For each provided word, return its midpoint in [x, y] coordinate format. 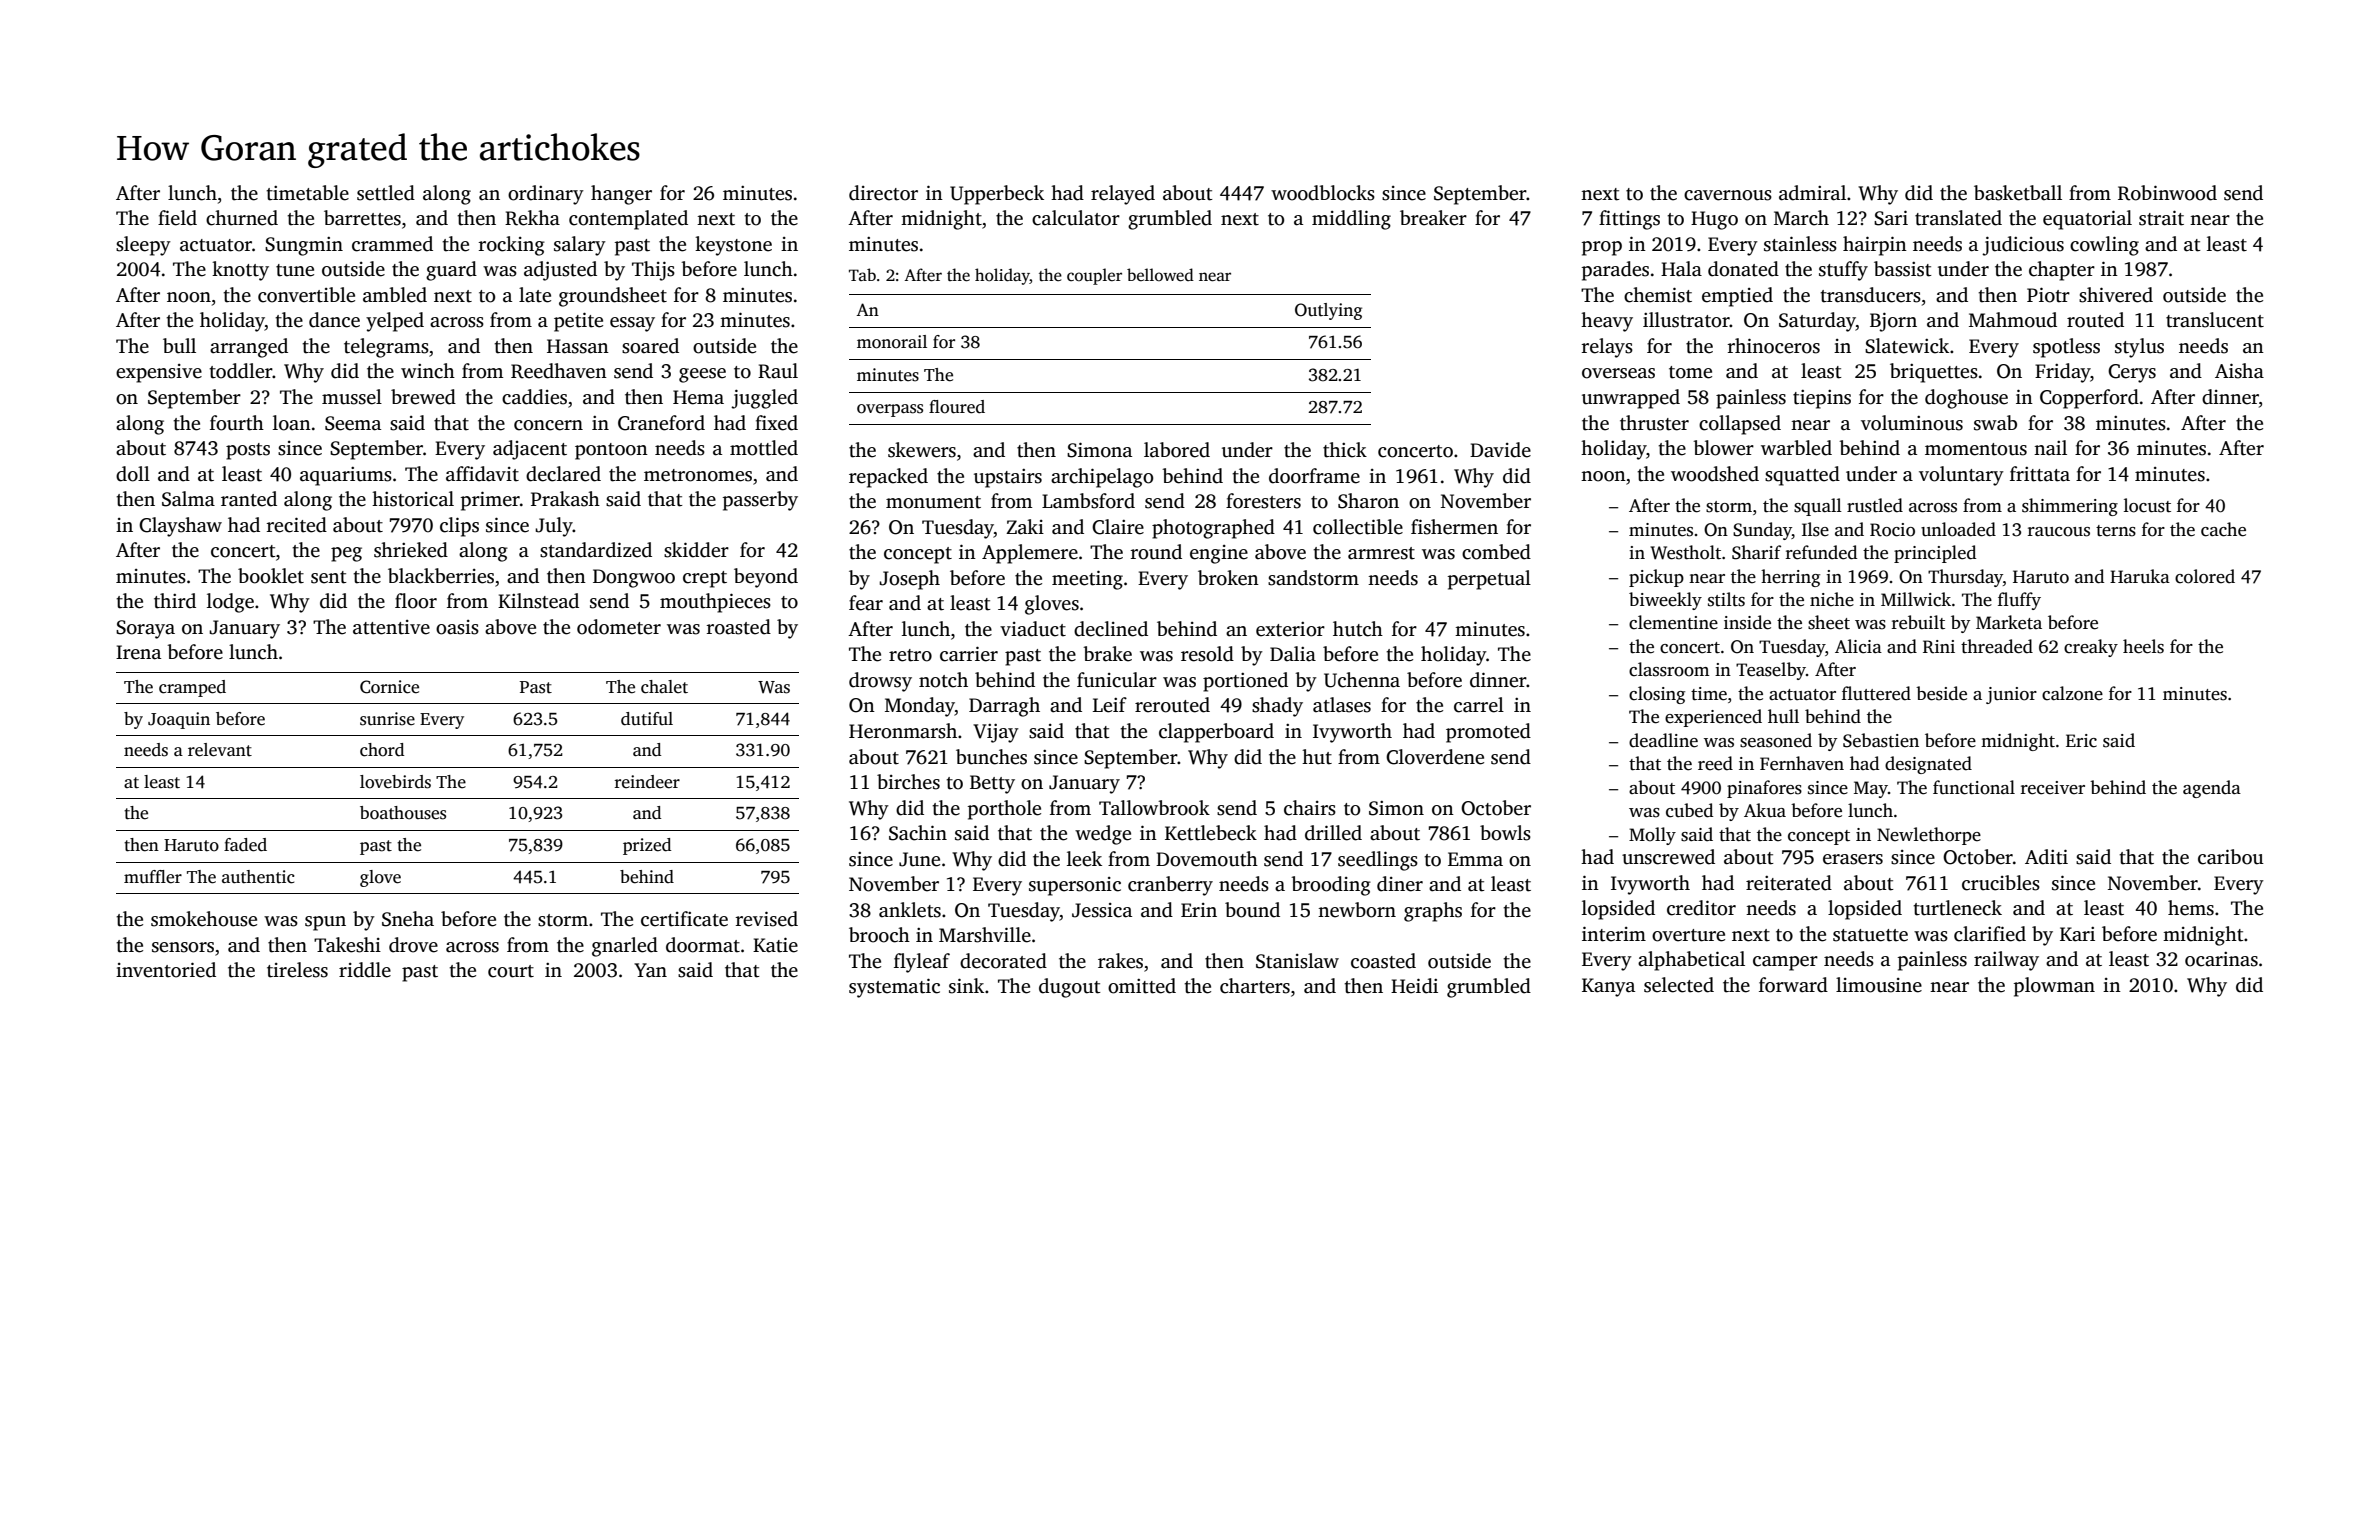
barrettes [362, 218]
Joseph [909, 580]
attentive [391, 627]
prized [647, 846]
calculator [1076, 218]
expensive [159, 373]
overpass [890, 410]
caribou [2231, 857]
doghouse [1966, 399]
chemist [1658, 295]
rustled [1875, 505]
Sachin [918, 833]
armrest [1381, 553]
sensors [183, 947]
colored [2205, 576]
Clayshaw [180, 527]
